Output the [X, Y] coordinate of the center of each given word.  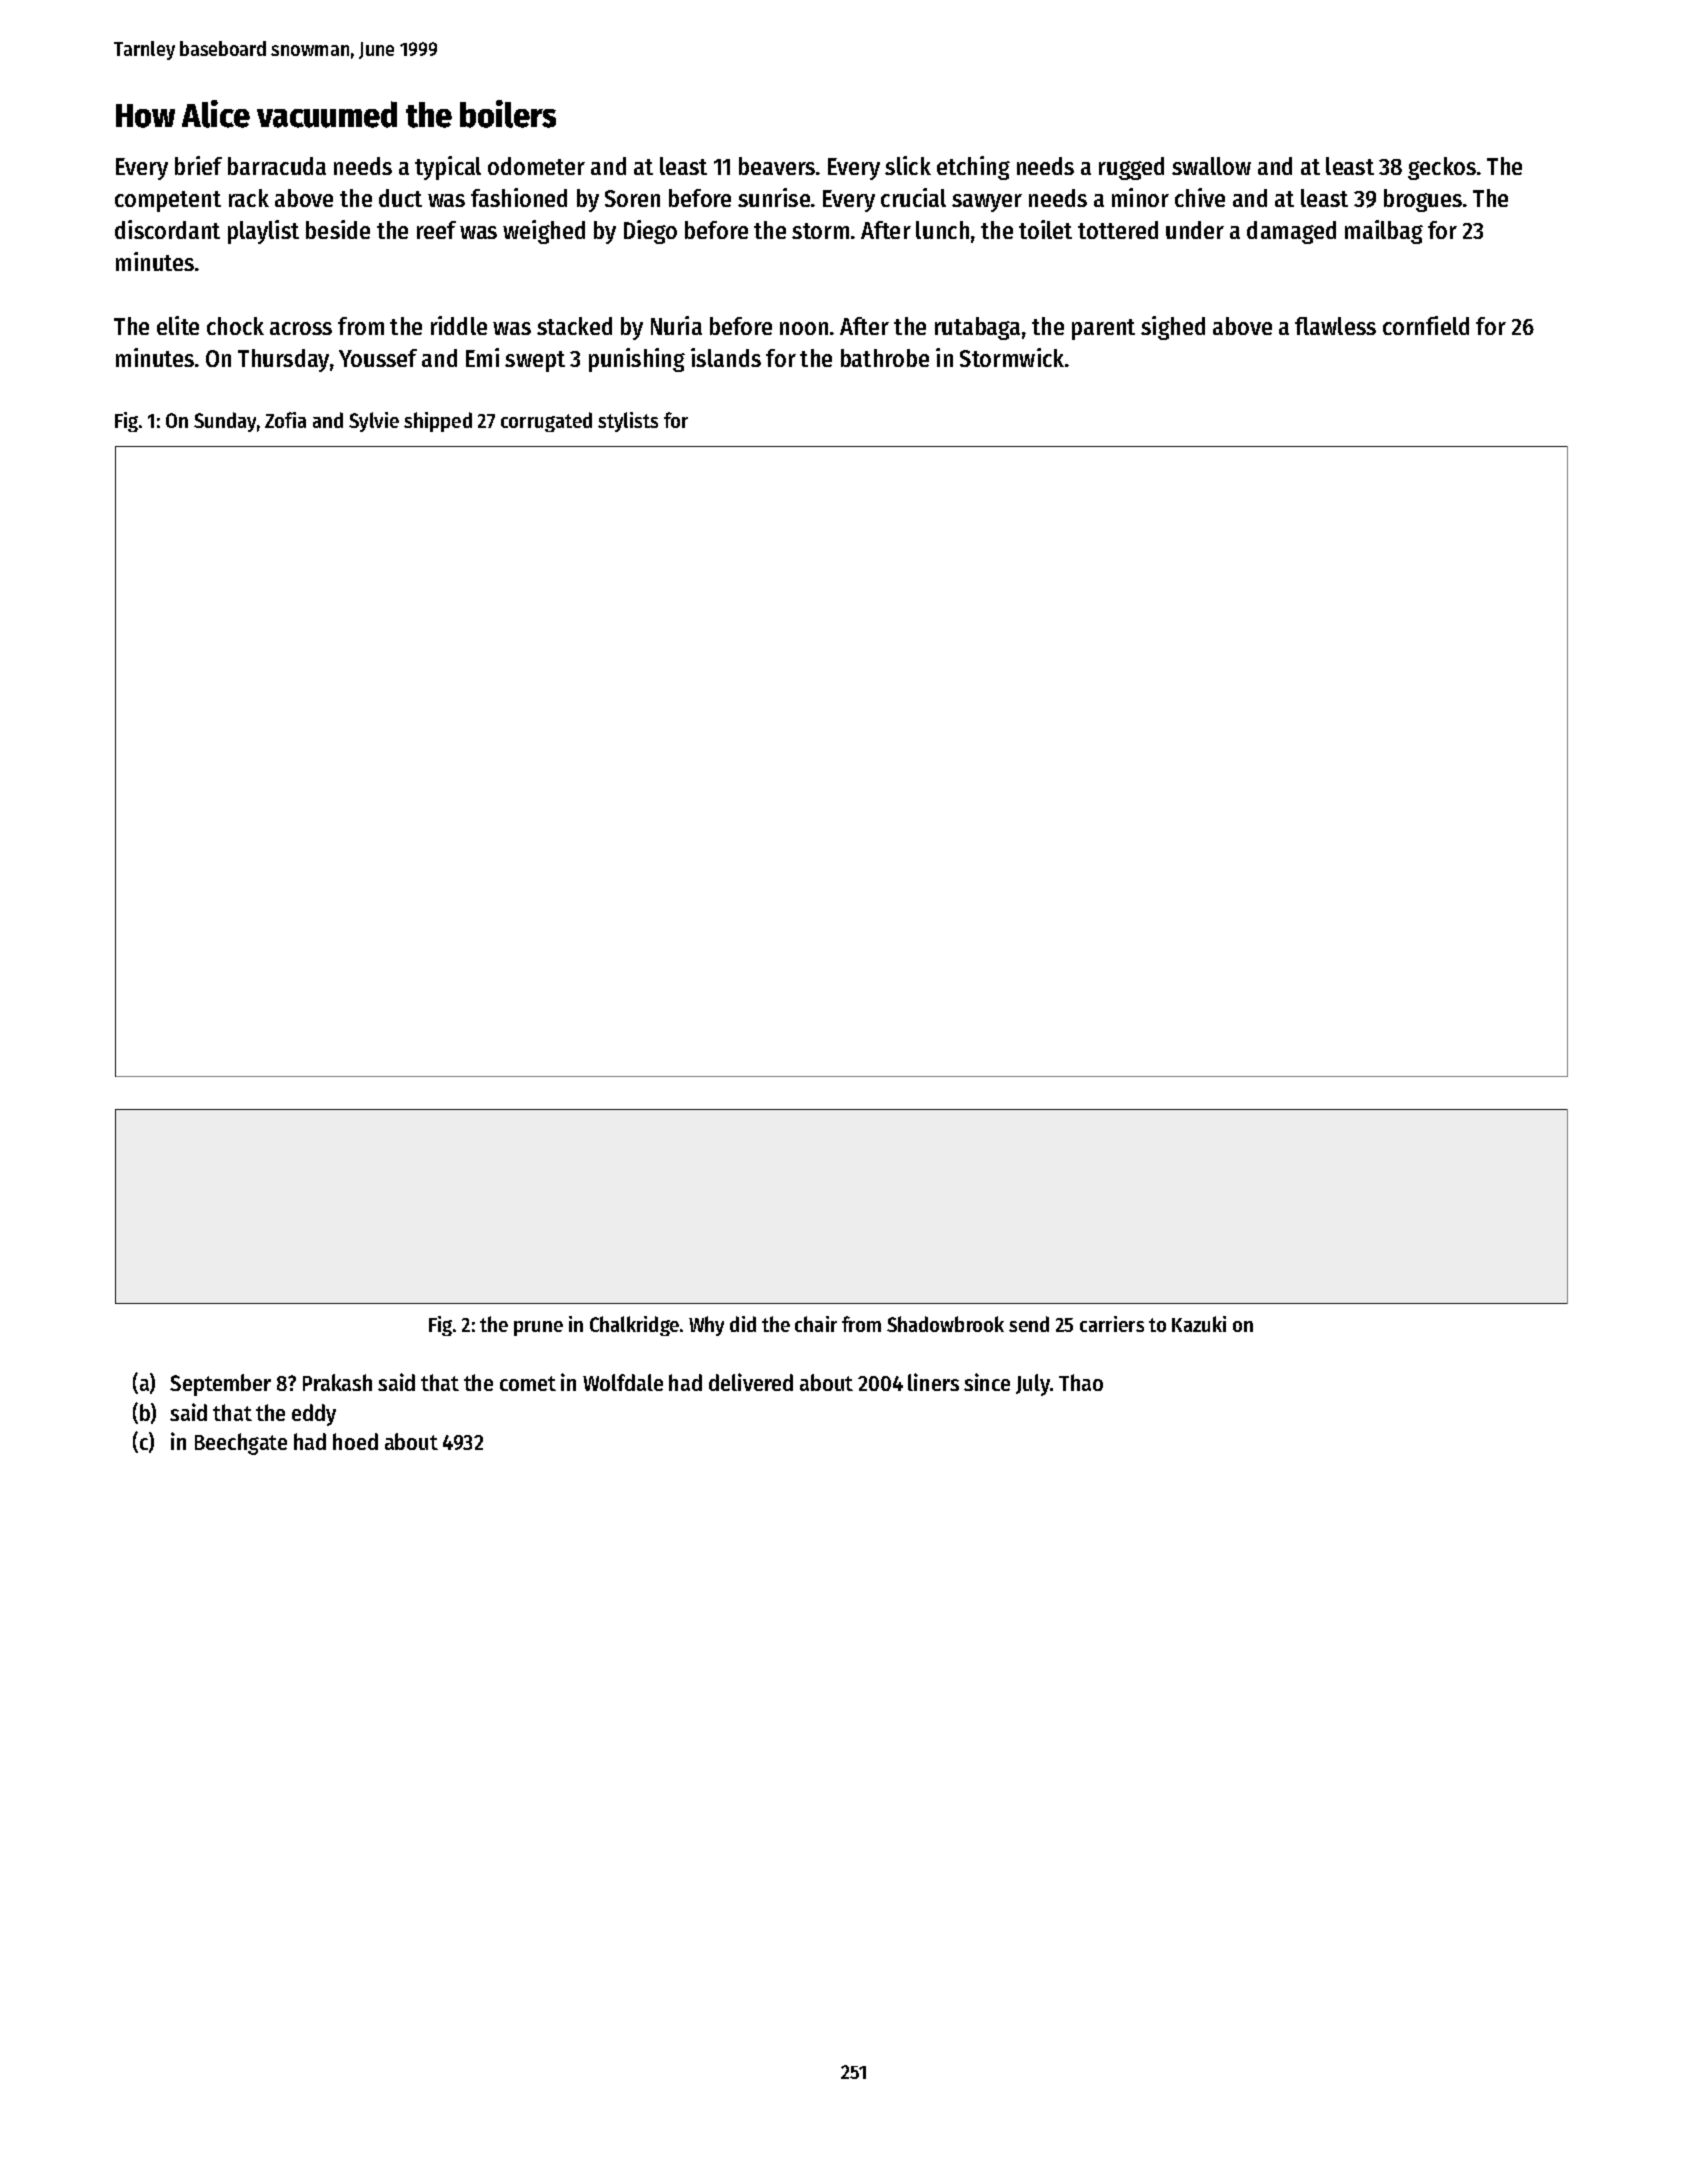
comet [528, 1383]
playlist [263, 232]
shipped [438, 422]
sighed [1173, 328]
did [743, 1324]
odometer [536, 166]
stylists [628, 422]
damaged [1291, 232]
